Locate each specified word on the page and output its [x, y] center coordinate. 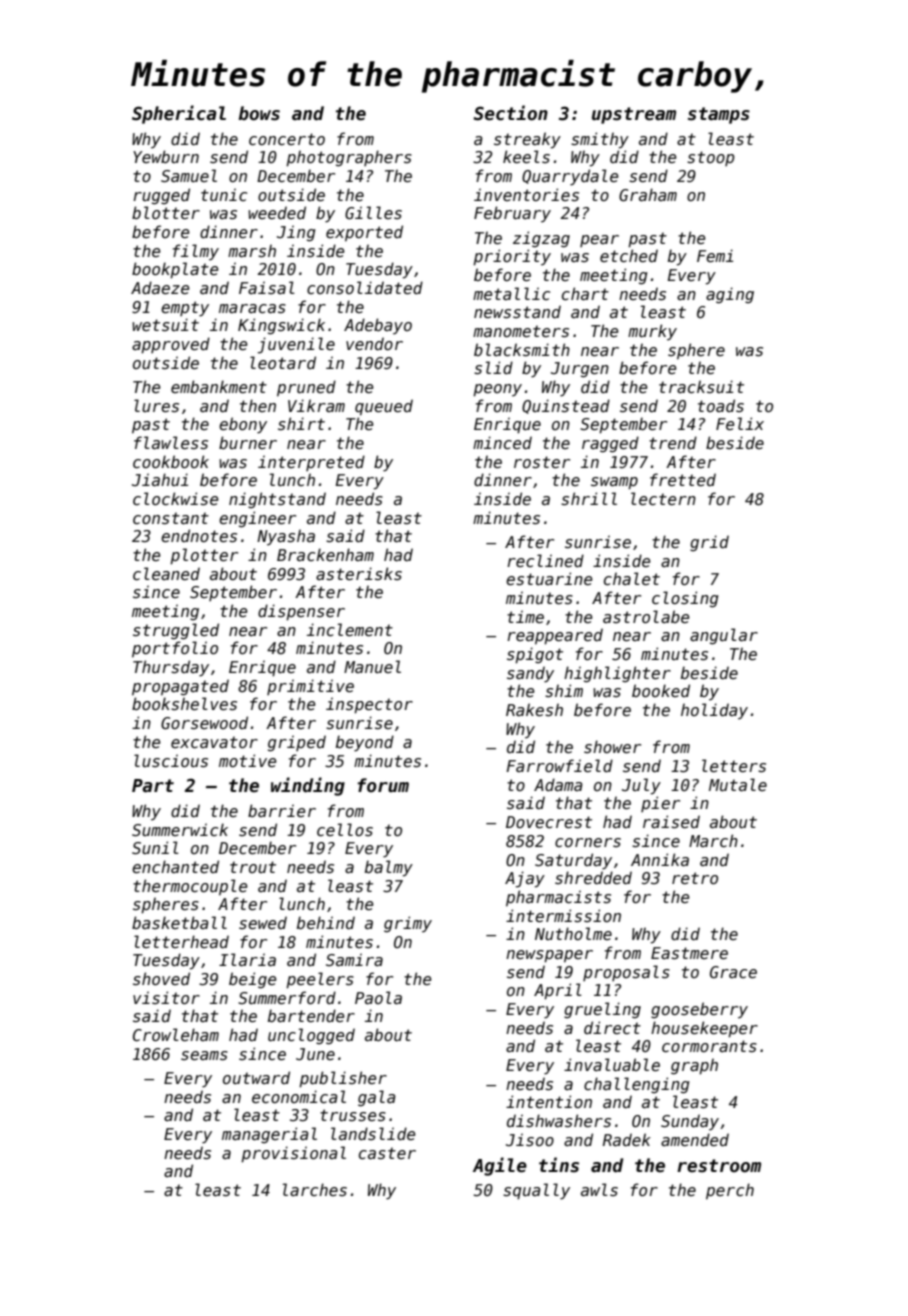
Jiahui [160, 479]
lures [156, 406]
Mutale [738, 784]
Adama [558, 784]
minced [502, 443]
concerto [287, 139]
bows [259, 113]
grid [709, 543]
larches [315, 1189]
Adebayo [378, 326]
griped [297, 743]
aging [730, 295]
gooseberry [699, 1010]
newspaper [549, 956]
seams [204, 1055]
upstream [634, 115]
